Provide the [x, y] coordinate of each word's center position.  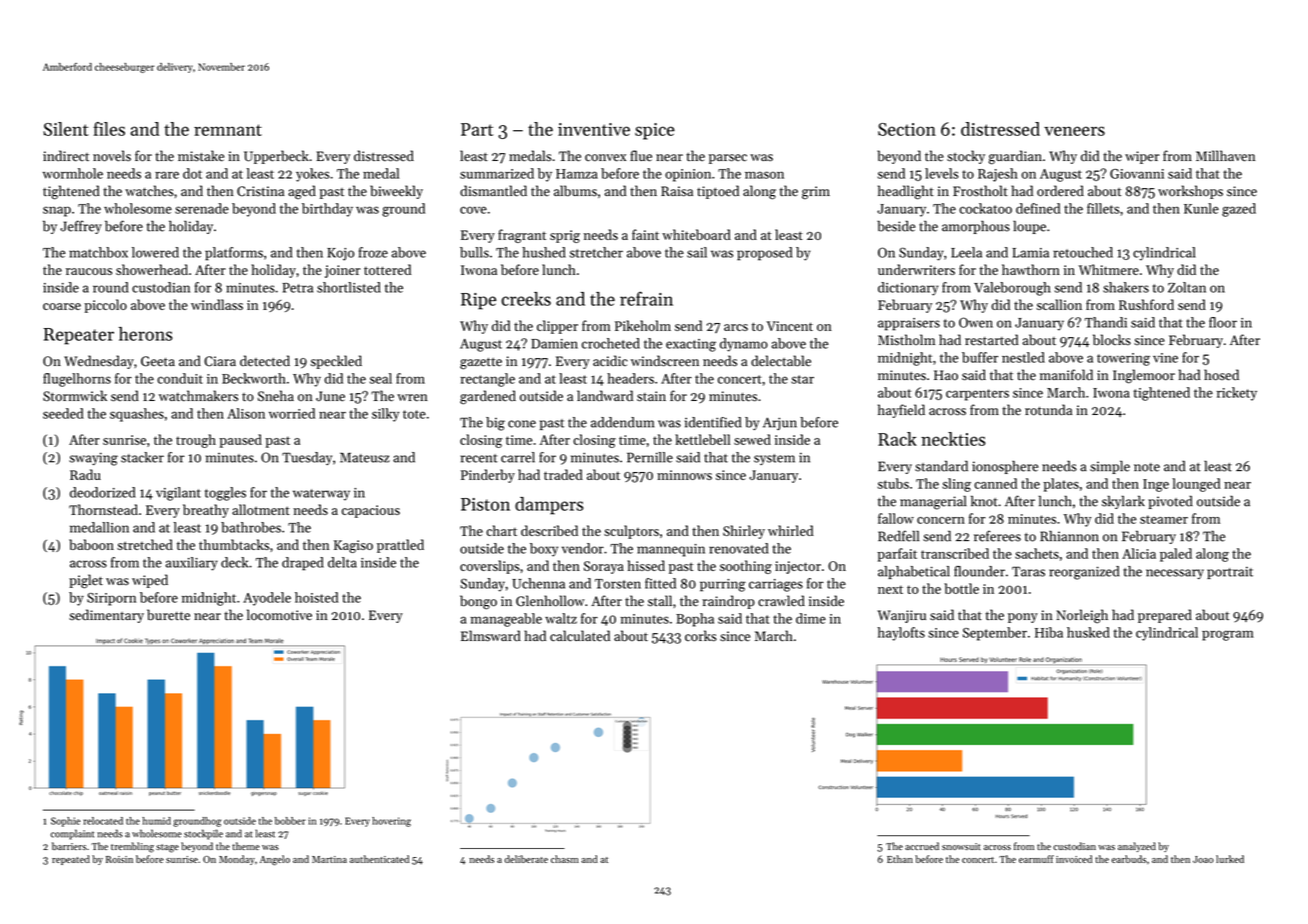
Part [477, 129]
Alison [246, 413]
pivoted [1170, 502]
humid [156, 821]
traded [563, 474]
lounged [1196, 485]
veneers [1074, 131]
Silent [65, 129]
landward [605, 396]
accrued [922, 846]
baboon [91, 544]
